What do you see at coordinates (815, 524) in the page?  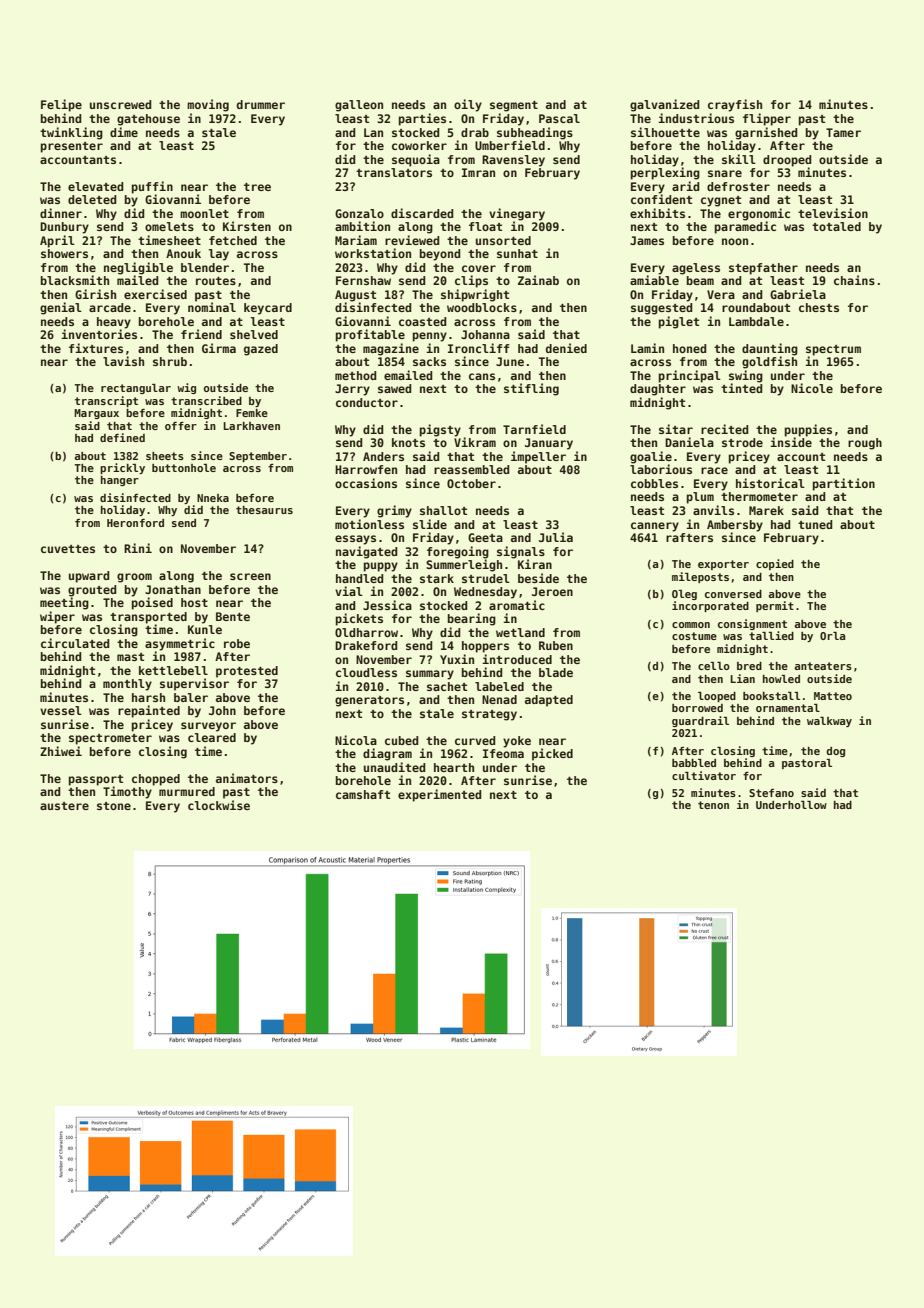 I see `tuned` at bounding box center [815, 524].
